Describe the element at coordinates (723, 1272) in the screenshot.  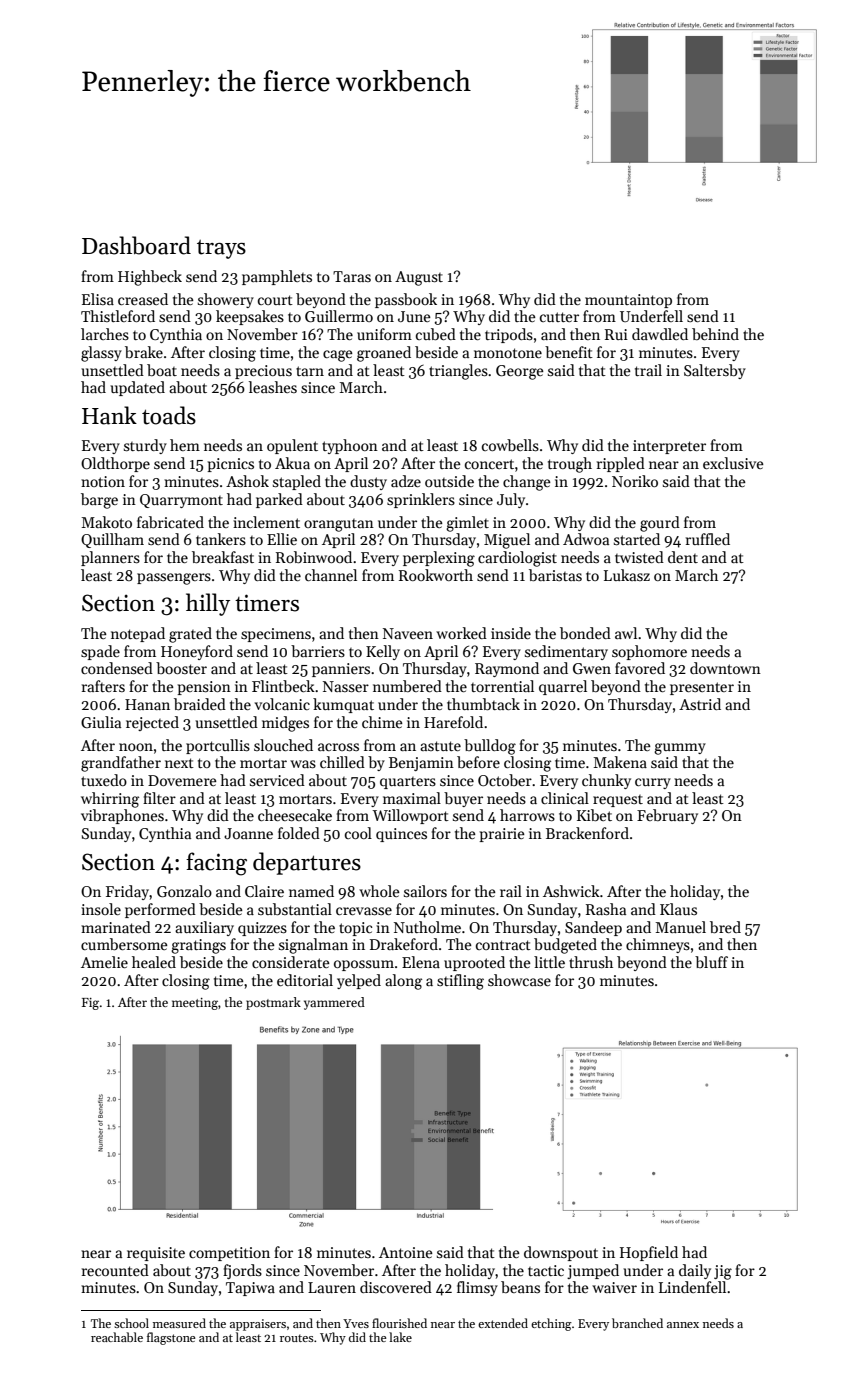
I see `jig` at that location.
